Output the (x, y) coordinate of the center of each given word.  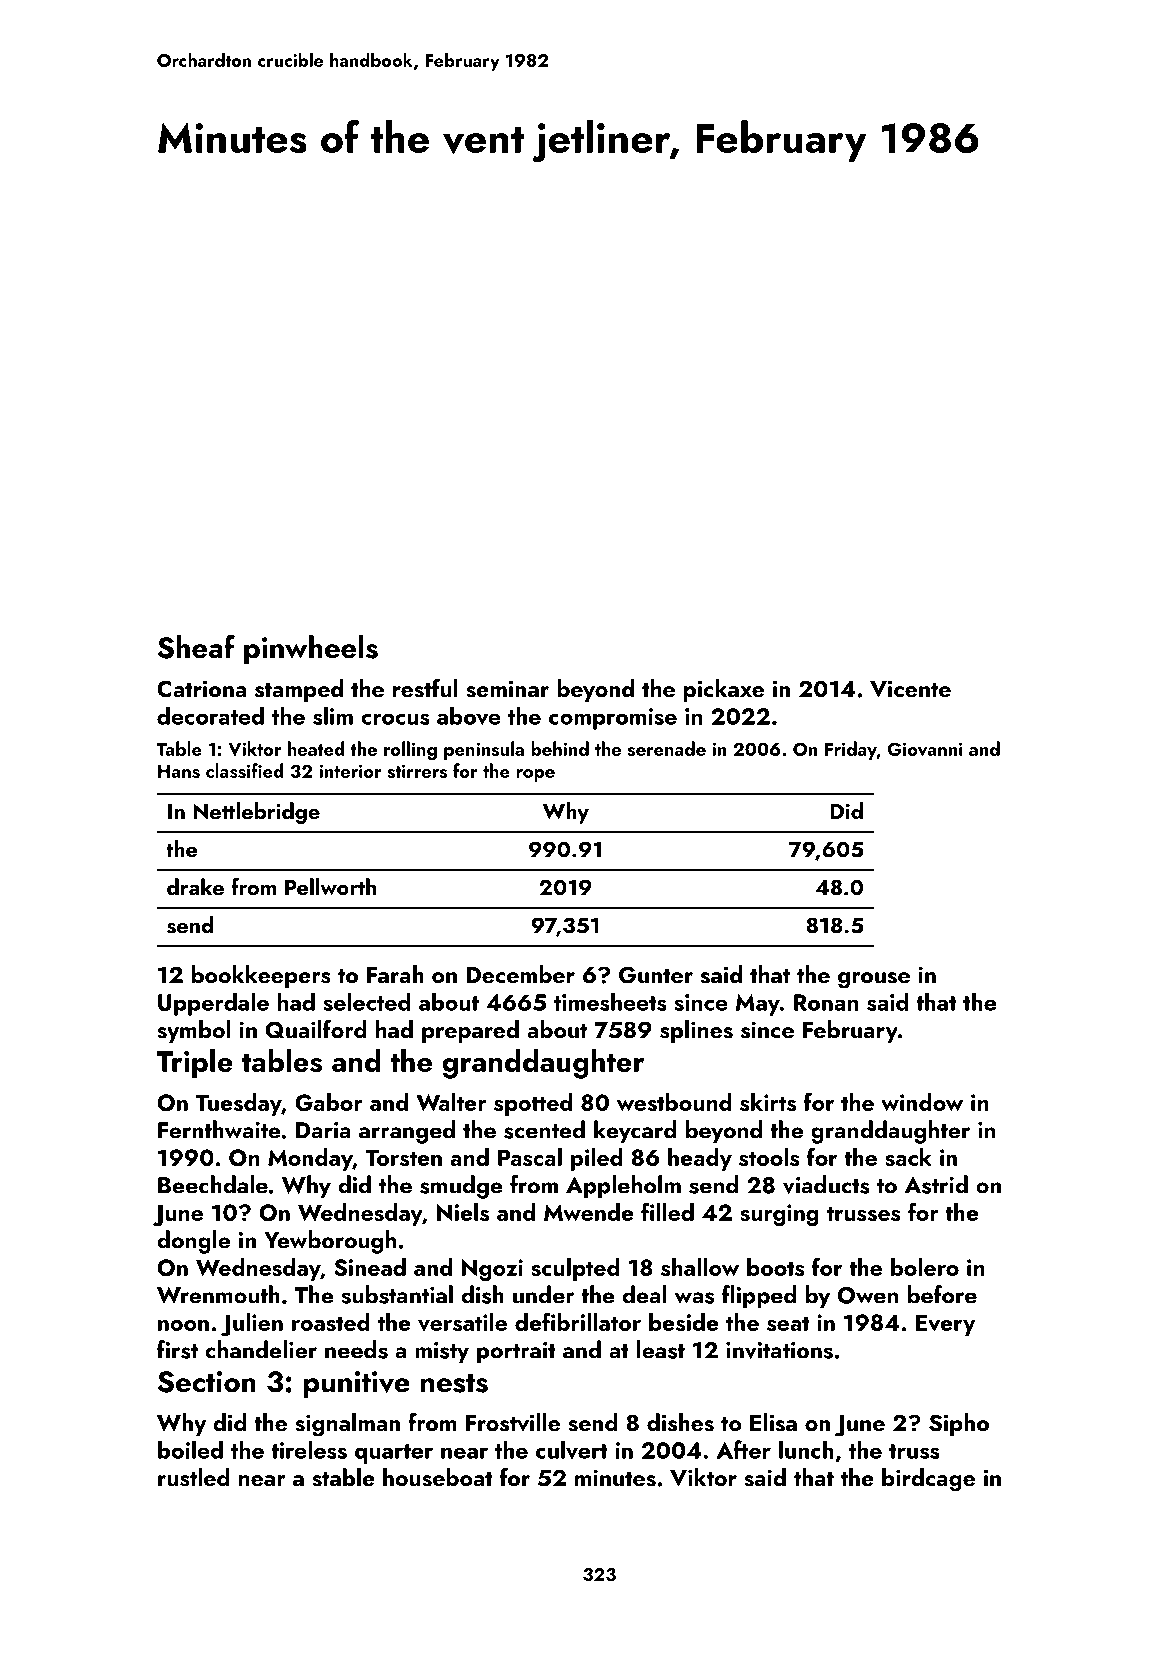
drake (195, 886)
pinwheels (311, 650)
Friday (851, 750)
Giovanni (925, 749)
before (942, 1294)
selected (367, 1001)
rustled (194, 1477)
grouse (874, 980)
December (520, 974)
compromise (613, 719)
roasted (331, 1322)
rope (535, 775)
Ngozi (492, 1270)
